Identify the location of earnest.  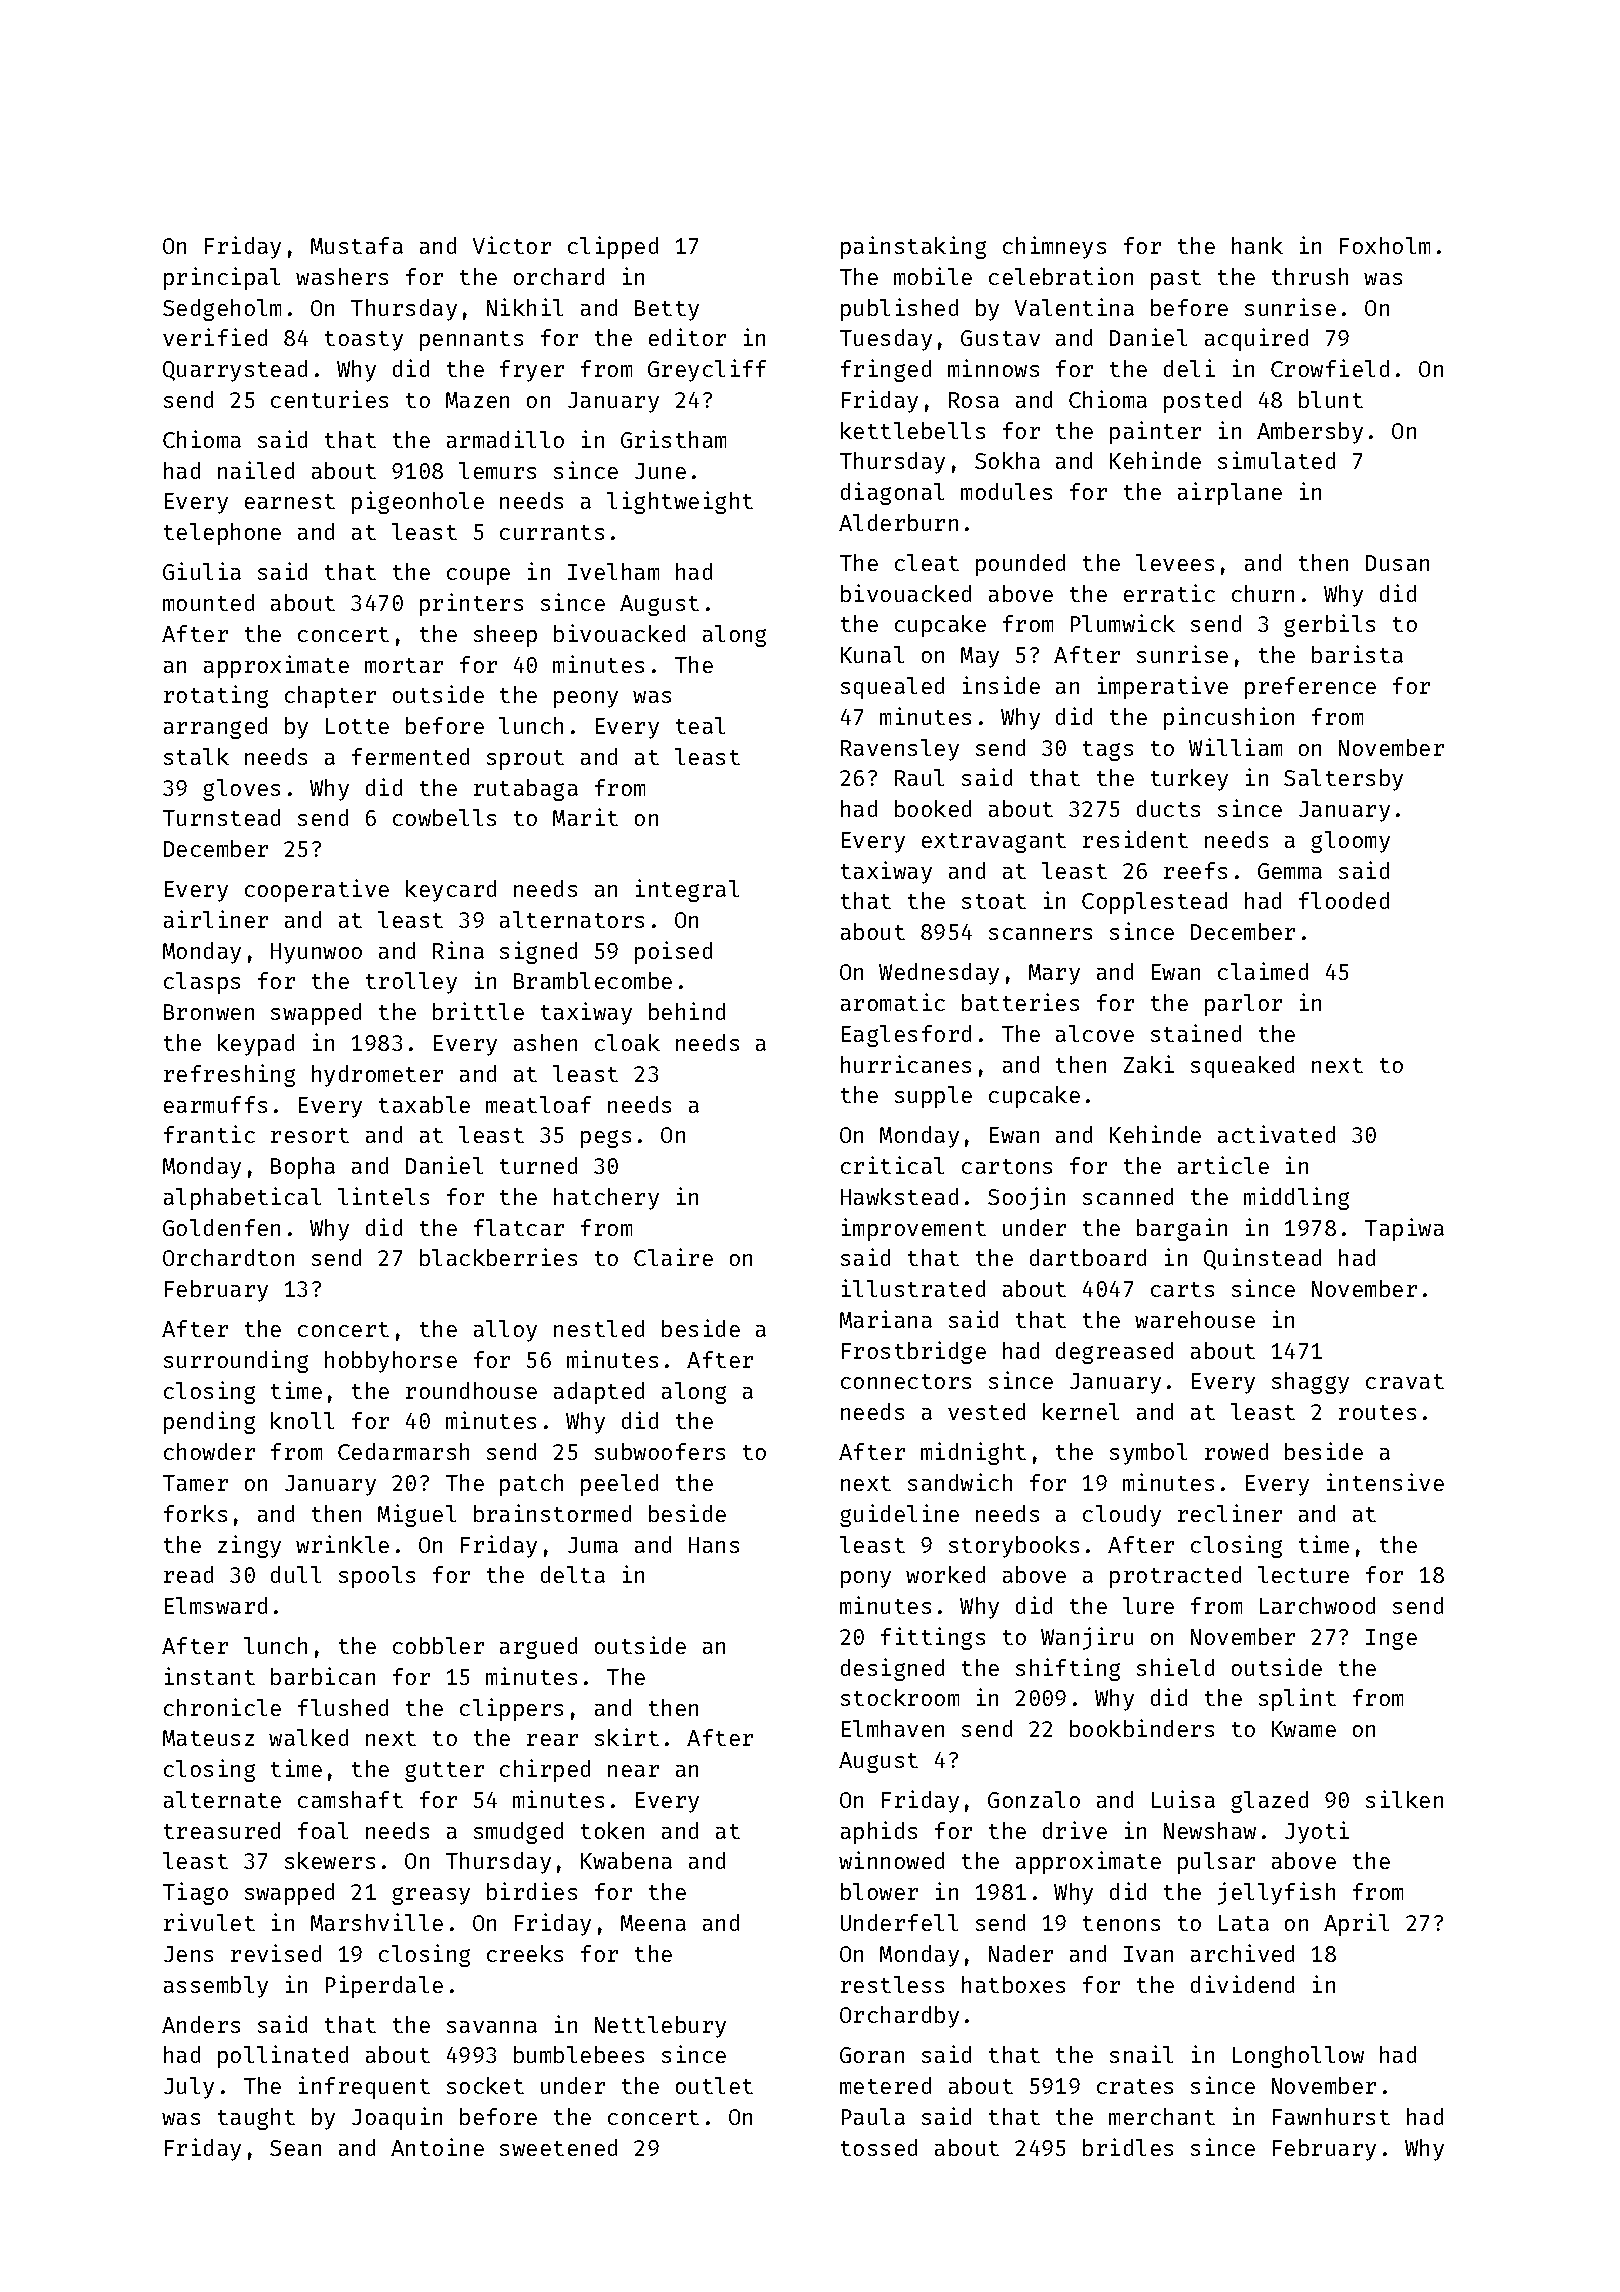
(290, 501).
